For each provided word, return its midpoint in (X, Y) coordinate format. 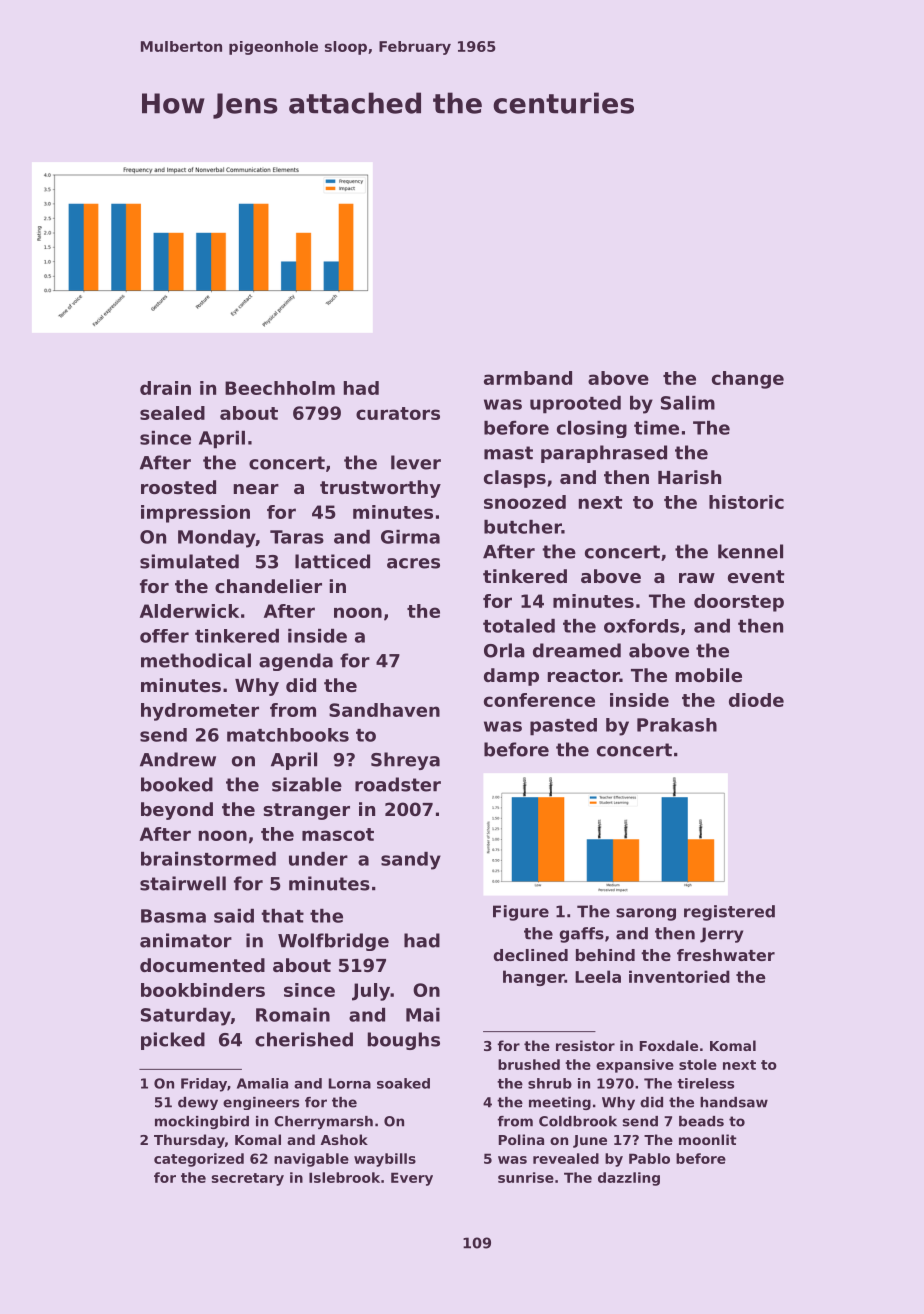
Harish (689, 477)
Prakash (677, 725)
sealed (172, 413)
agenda (296, 662)
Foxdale (669, 1045)
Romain (293, 1015)
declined (530, 955)
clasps (515, 479)
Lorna (350, 1083)
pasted (563, 727)
